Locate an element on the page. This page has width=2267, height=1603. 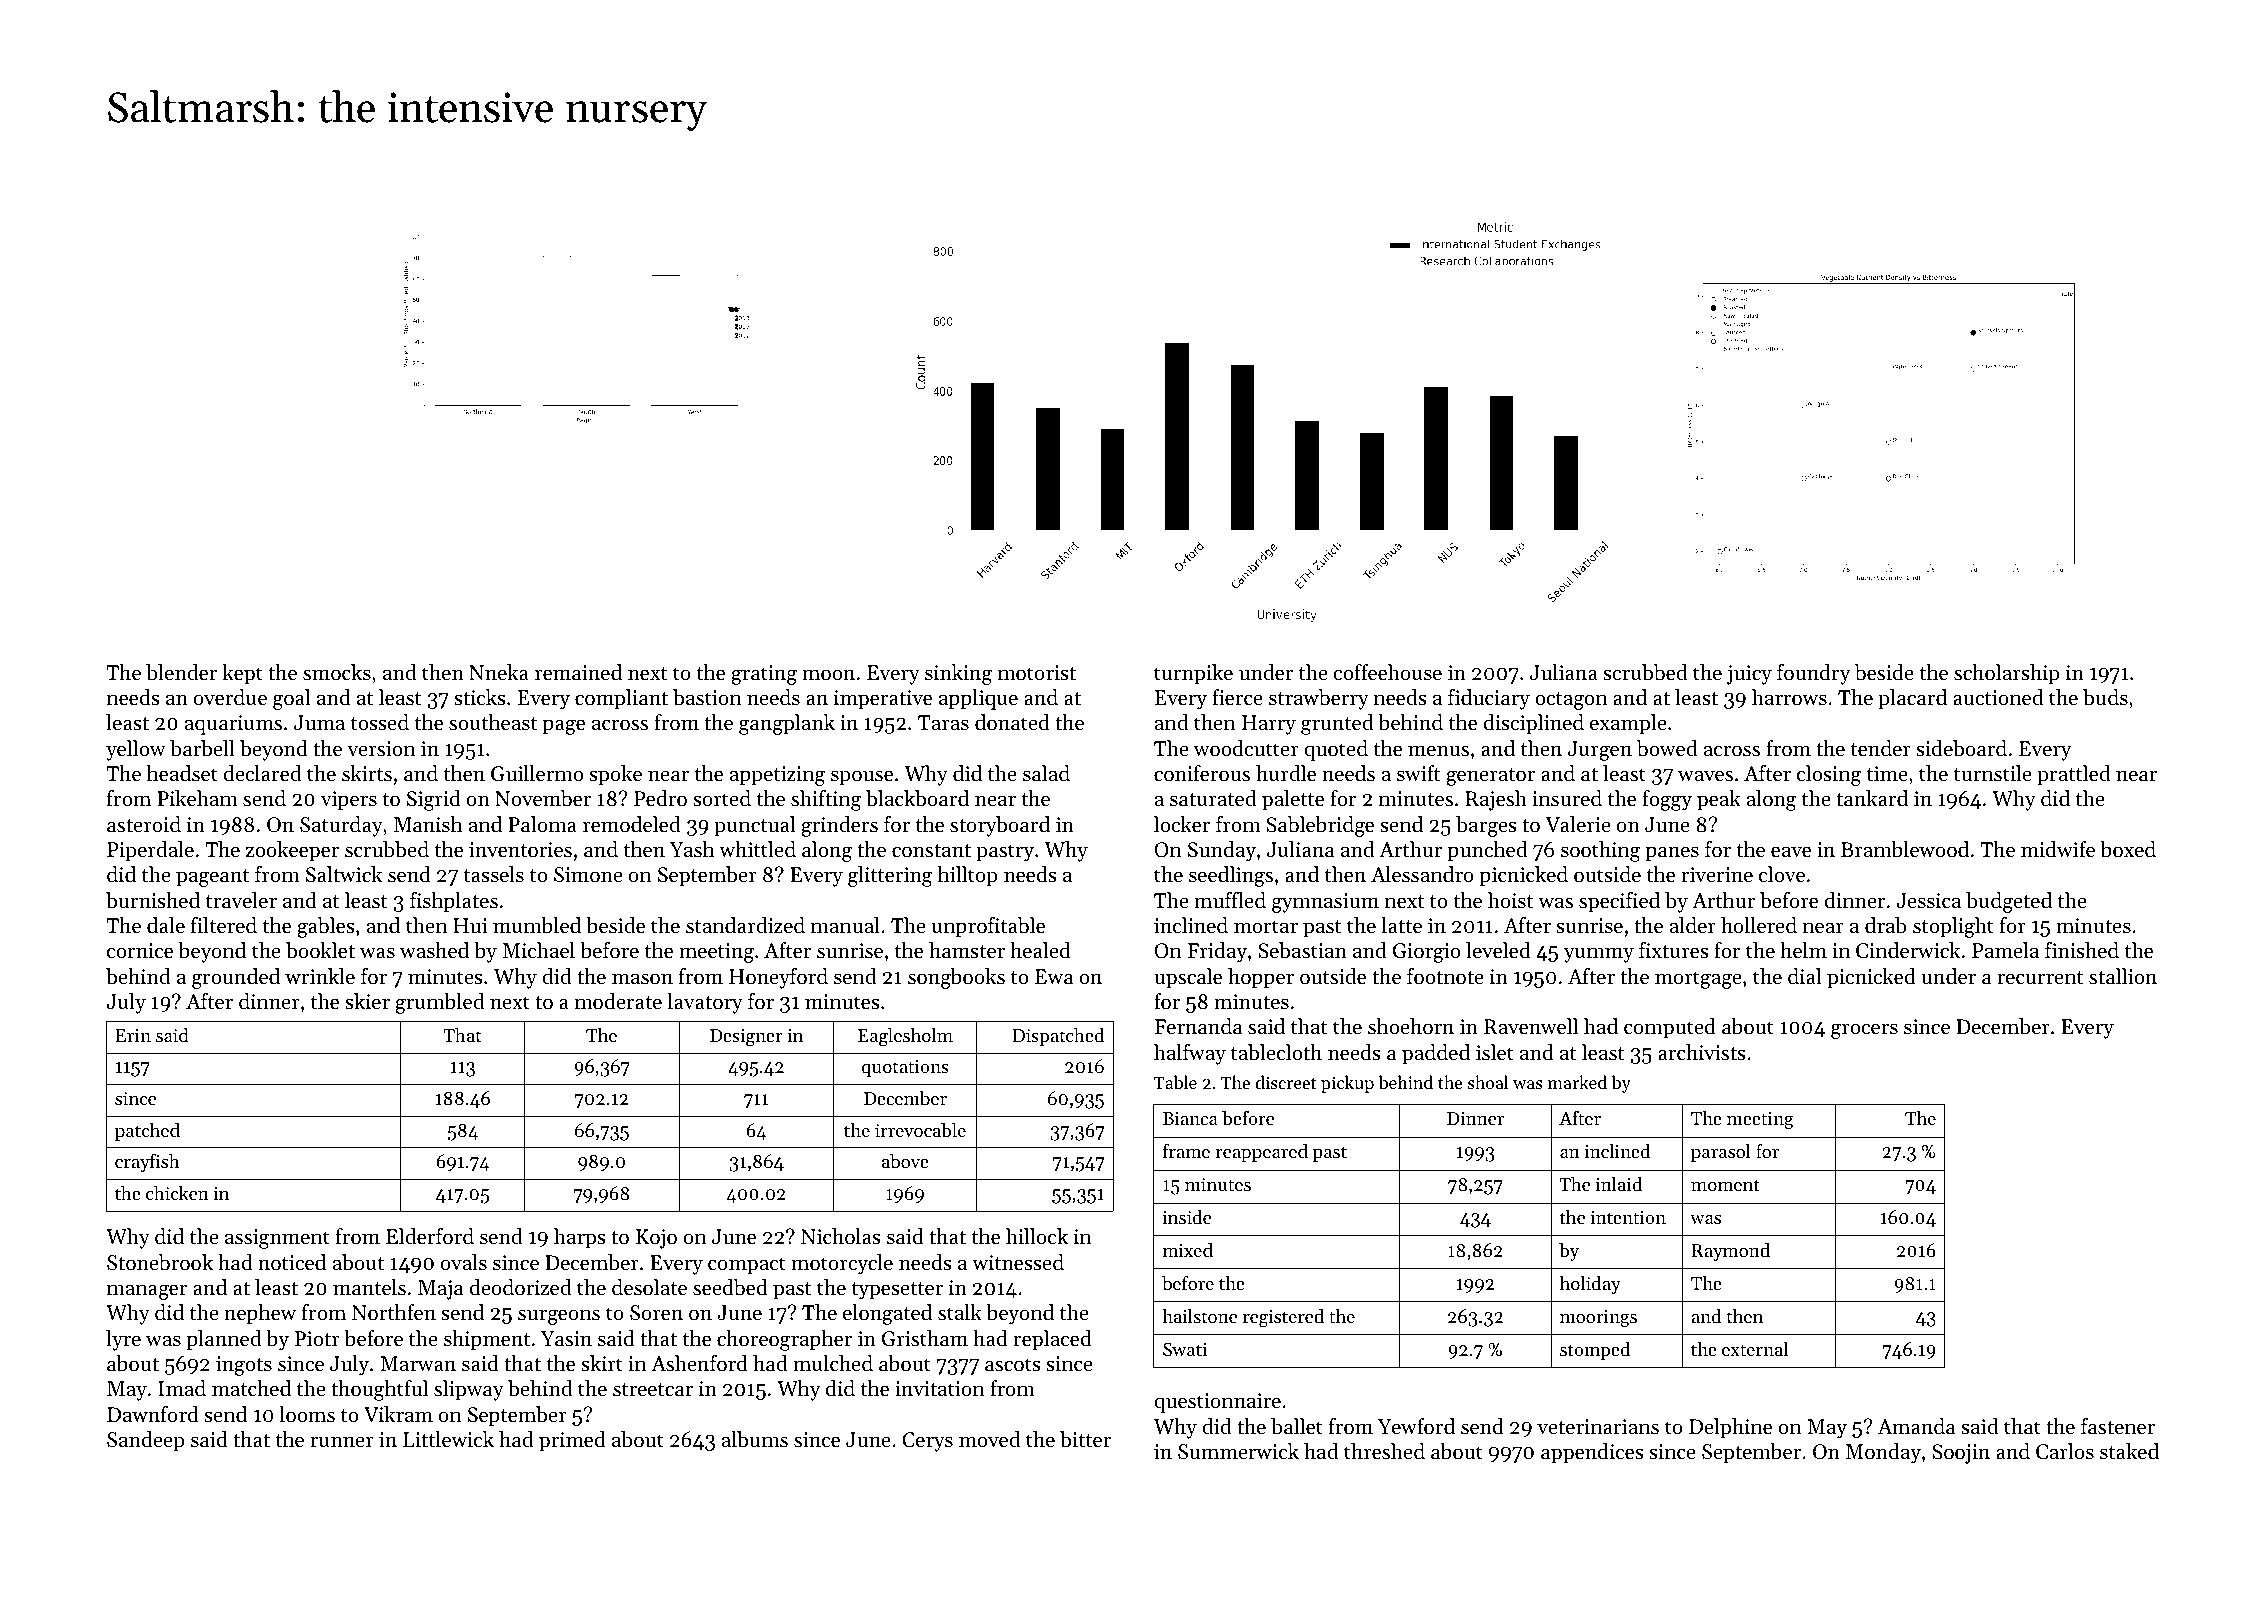
hollered is located at coordinates (1759, 925).
